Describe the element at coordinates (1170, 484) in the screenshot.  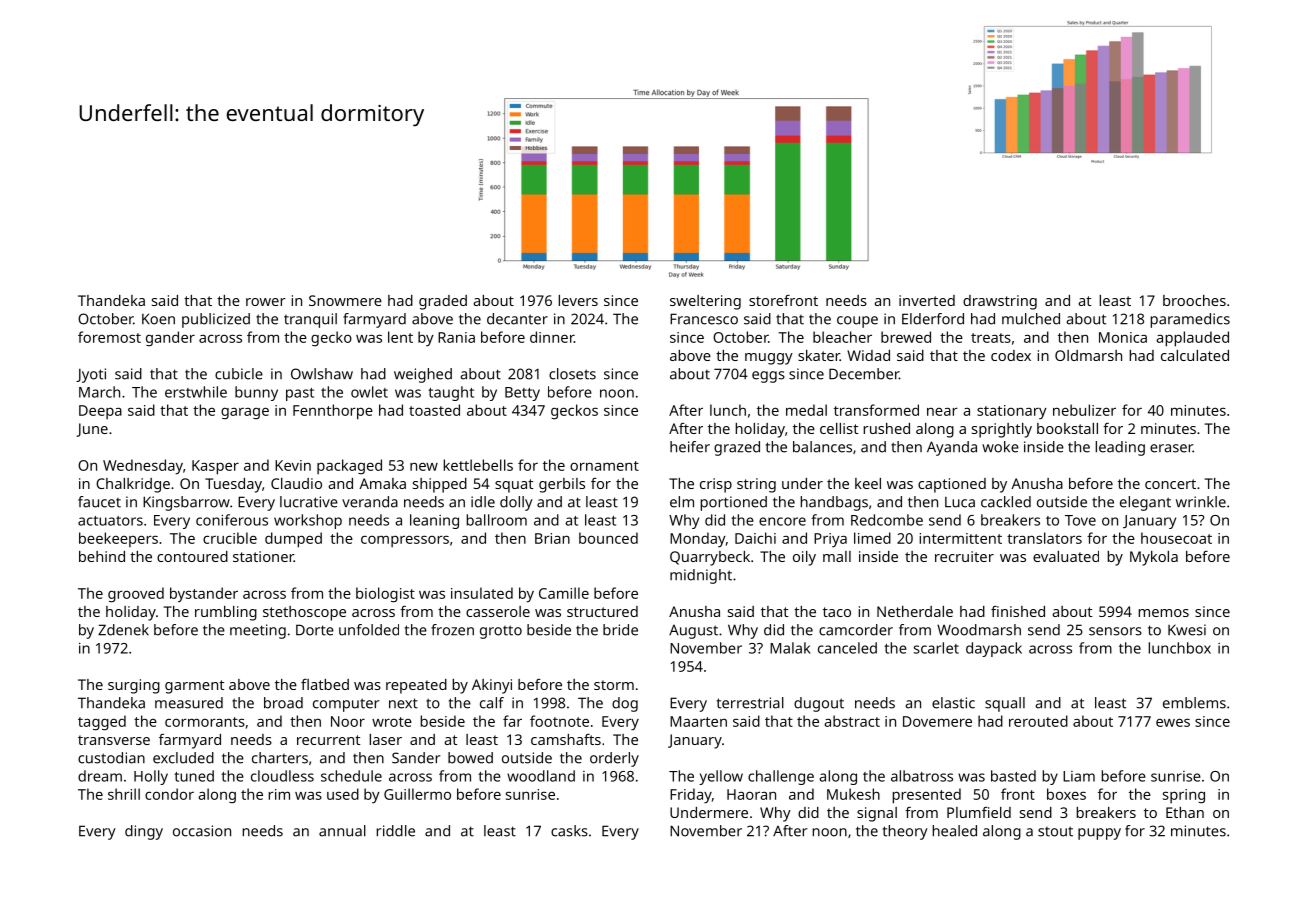
I see `concert` at that location.
